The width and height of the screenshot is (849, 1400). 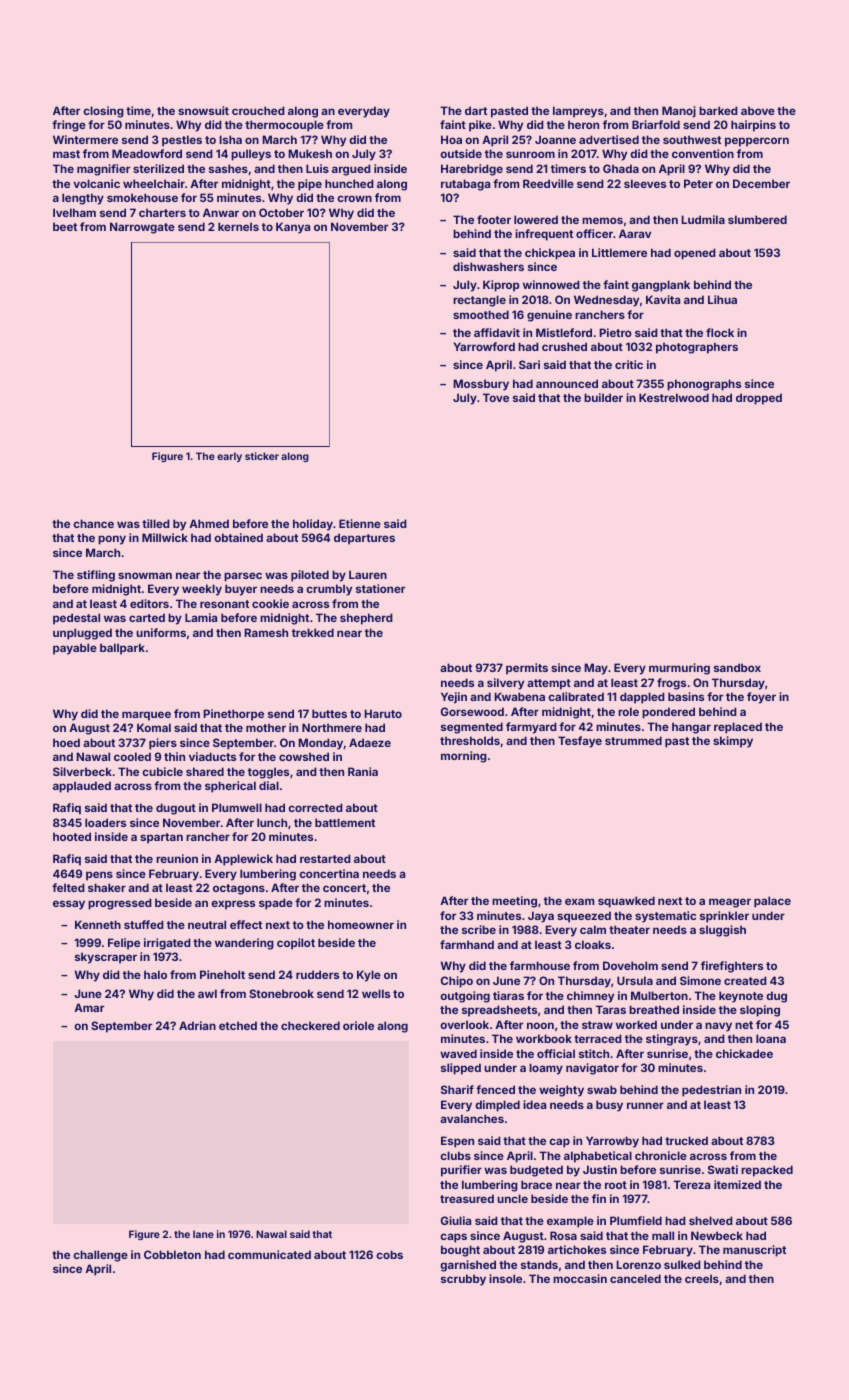 What do you see at coordinates (578, 112) in the screenshot?
I see `lampreys` at bounding box center [578, 112].
